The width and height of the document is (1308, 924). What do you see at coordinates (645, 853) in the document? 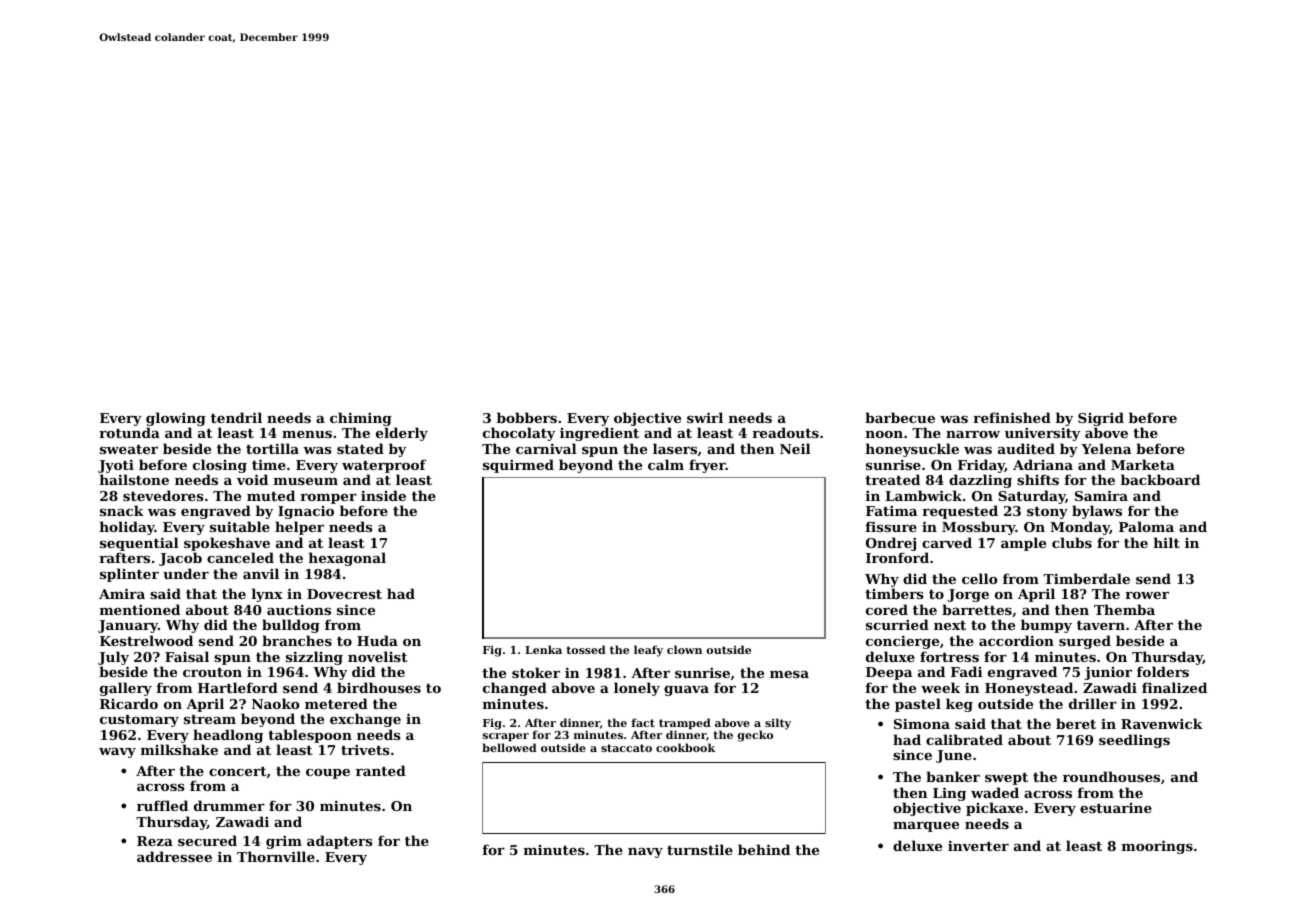
I see `navy` at bounding box center [645, 853].
